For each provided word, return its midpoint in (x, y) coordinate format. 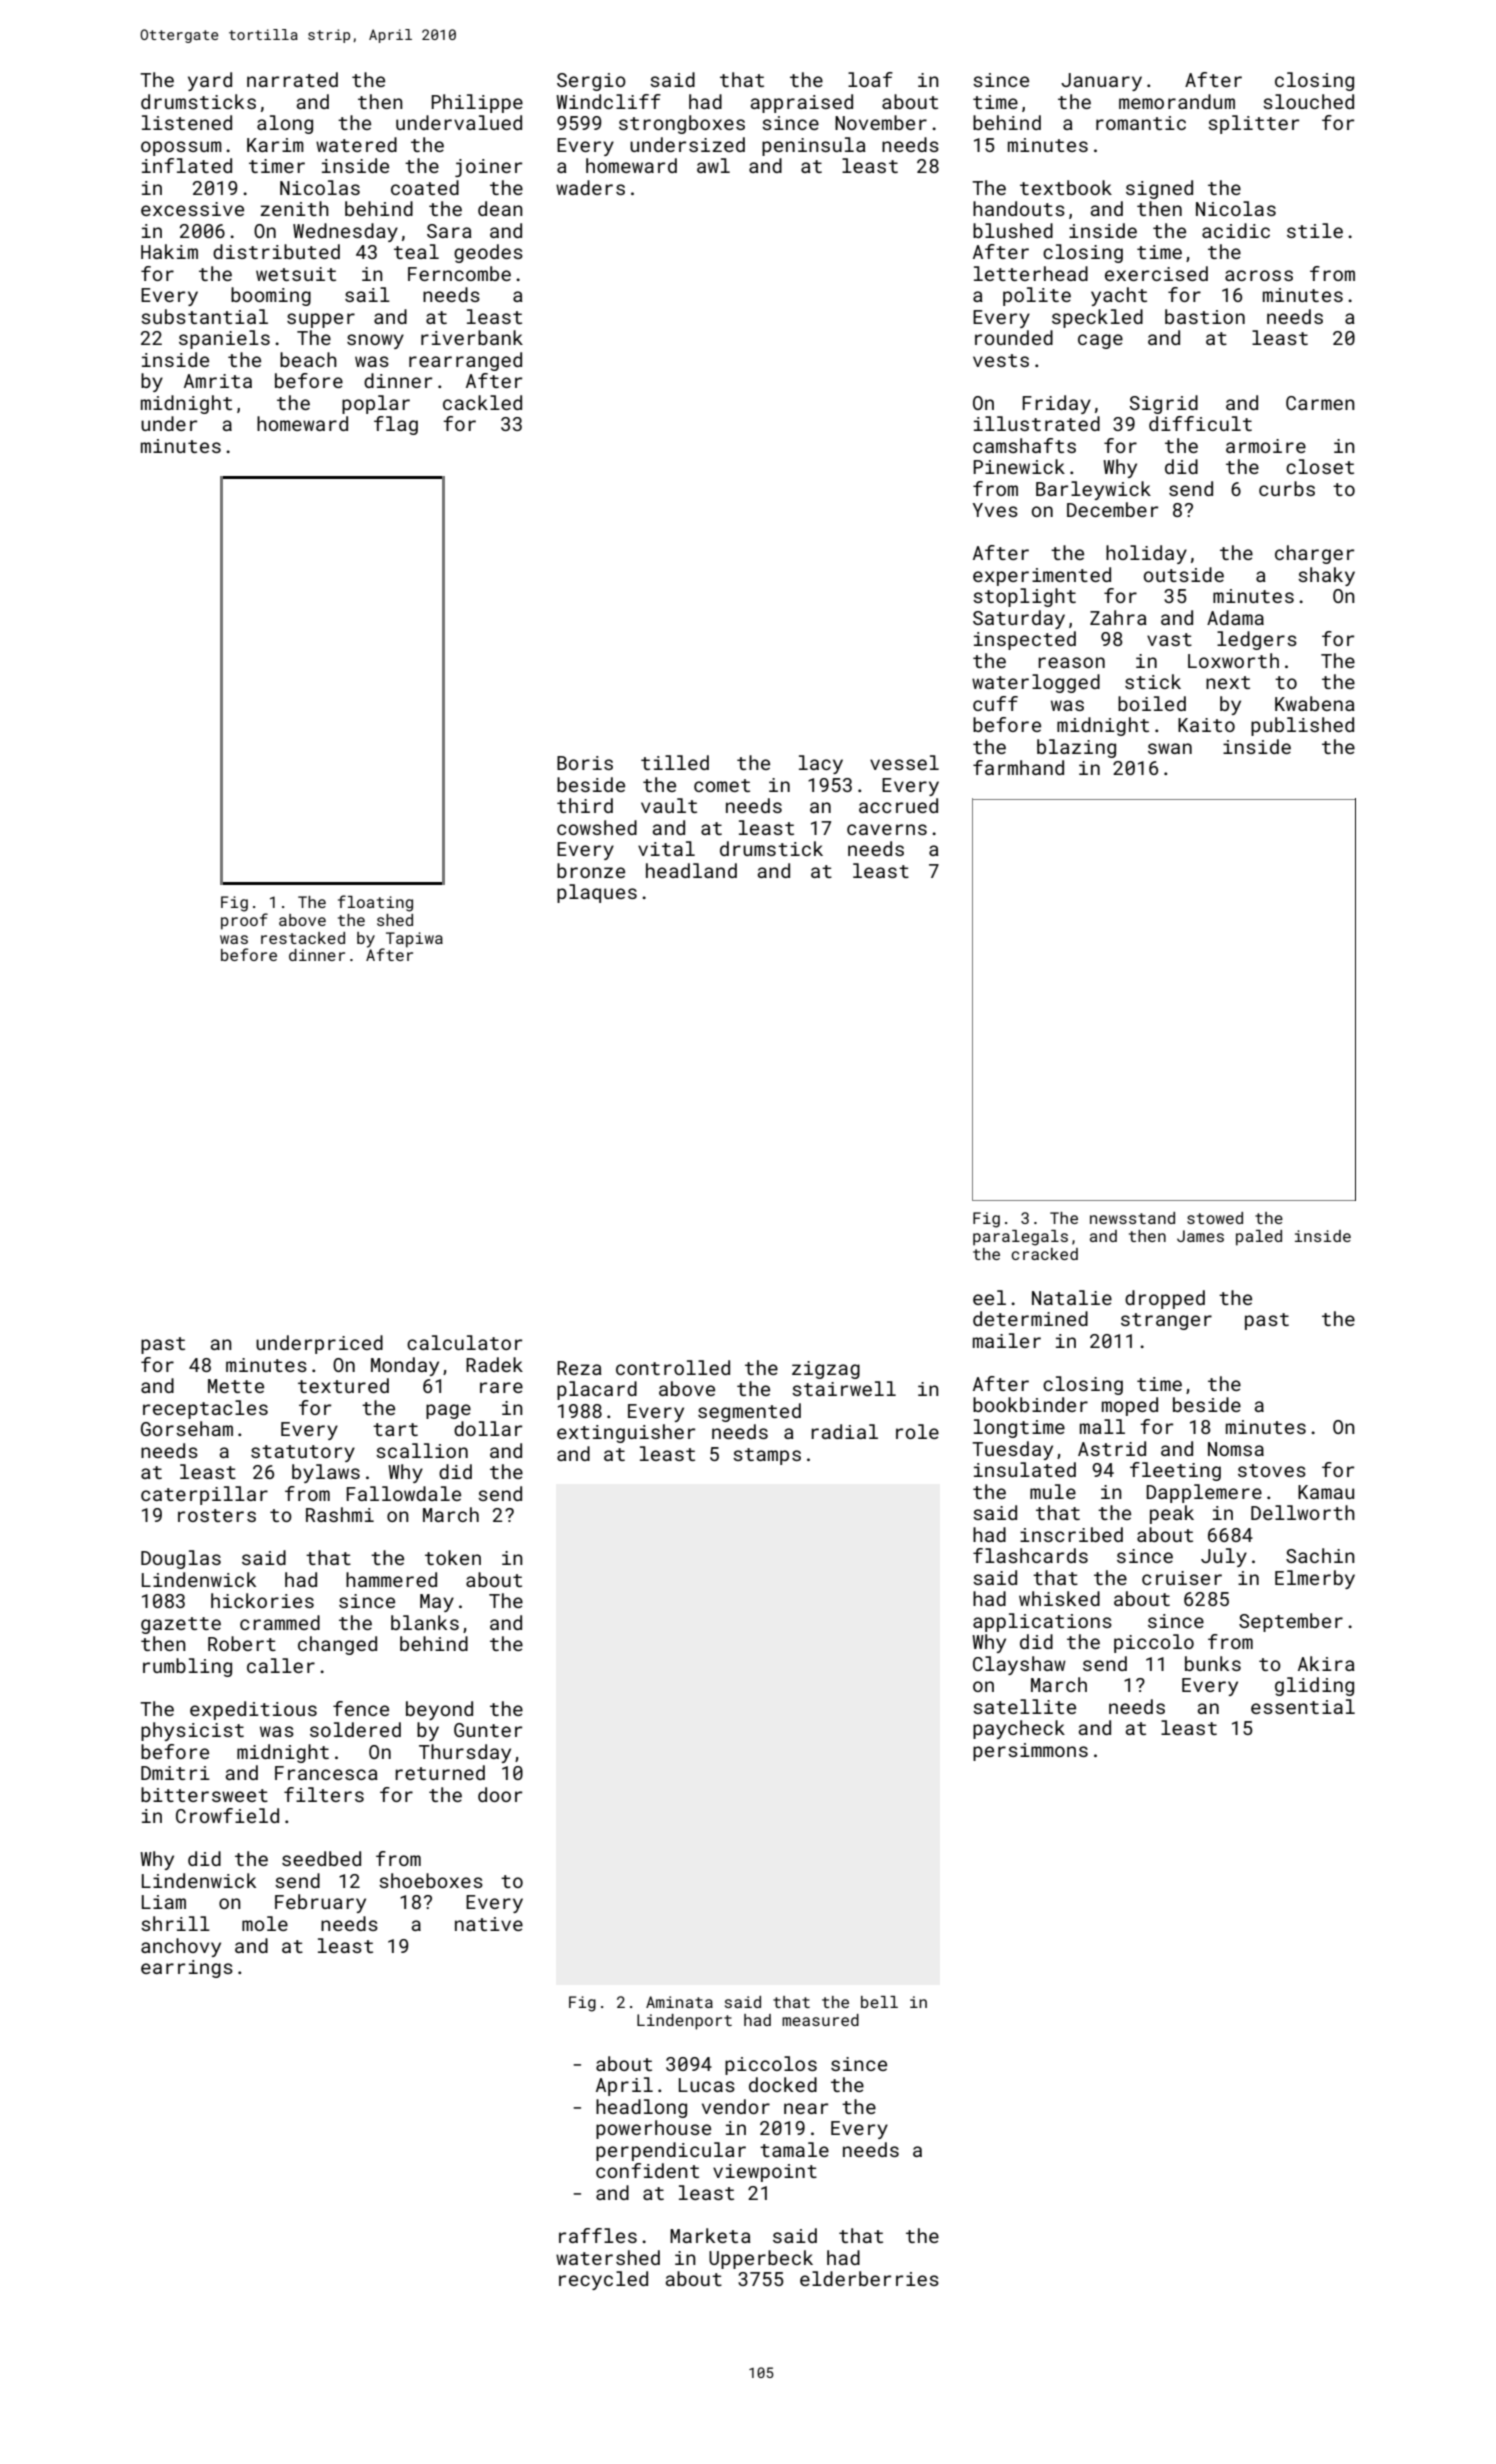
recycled (603, 2280)
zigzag (826, 1370)
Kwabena (1315, 703)
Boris (585, 763)
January (1101, 82)
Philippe (477, 103)
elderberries (869, 2278)
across (1259, 275)
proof (244, 921)
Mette (236, 1386)
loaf (870, 79)
